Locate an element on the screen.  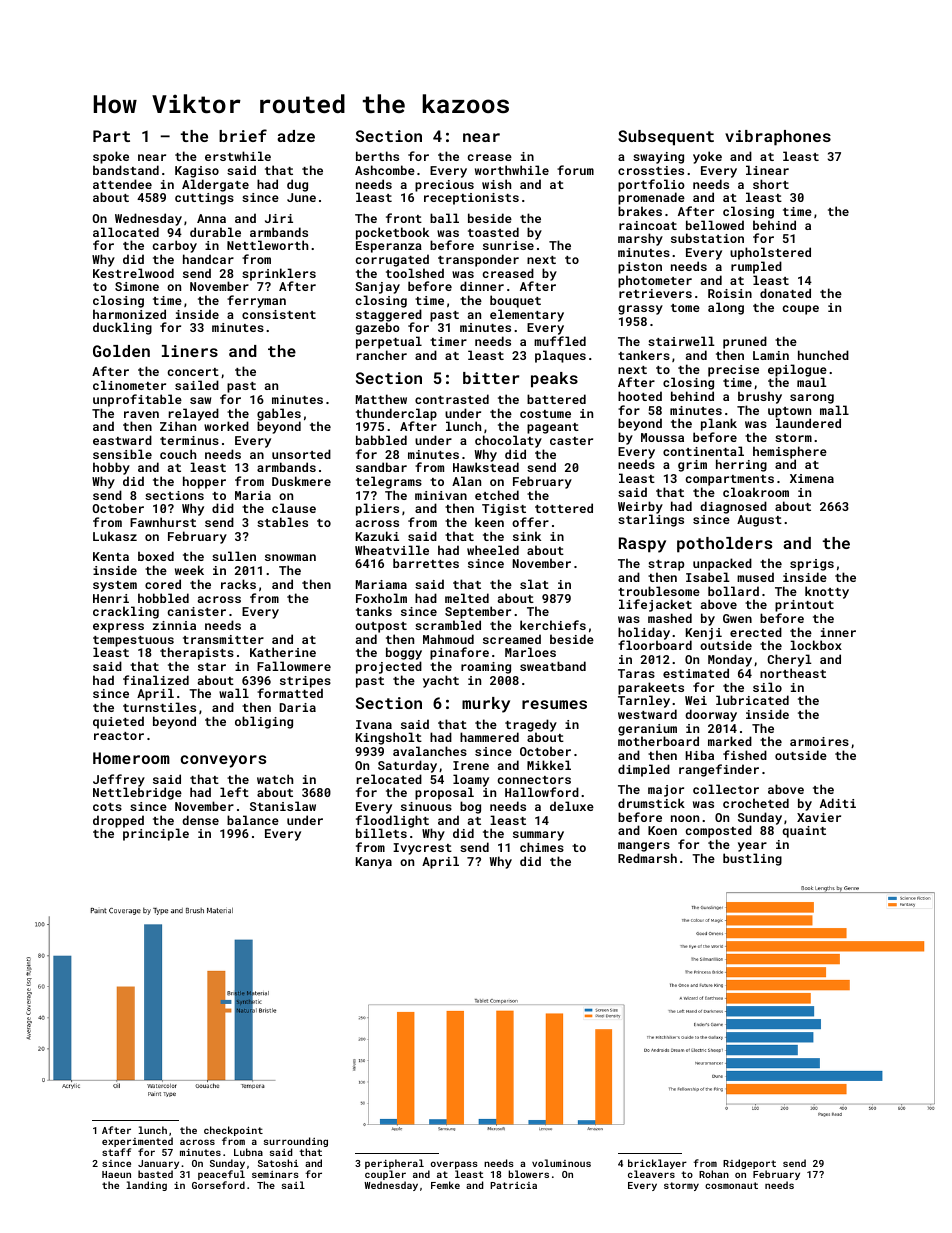
stables is located at coordinates (282, 522).
